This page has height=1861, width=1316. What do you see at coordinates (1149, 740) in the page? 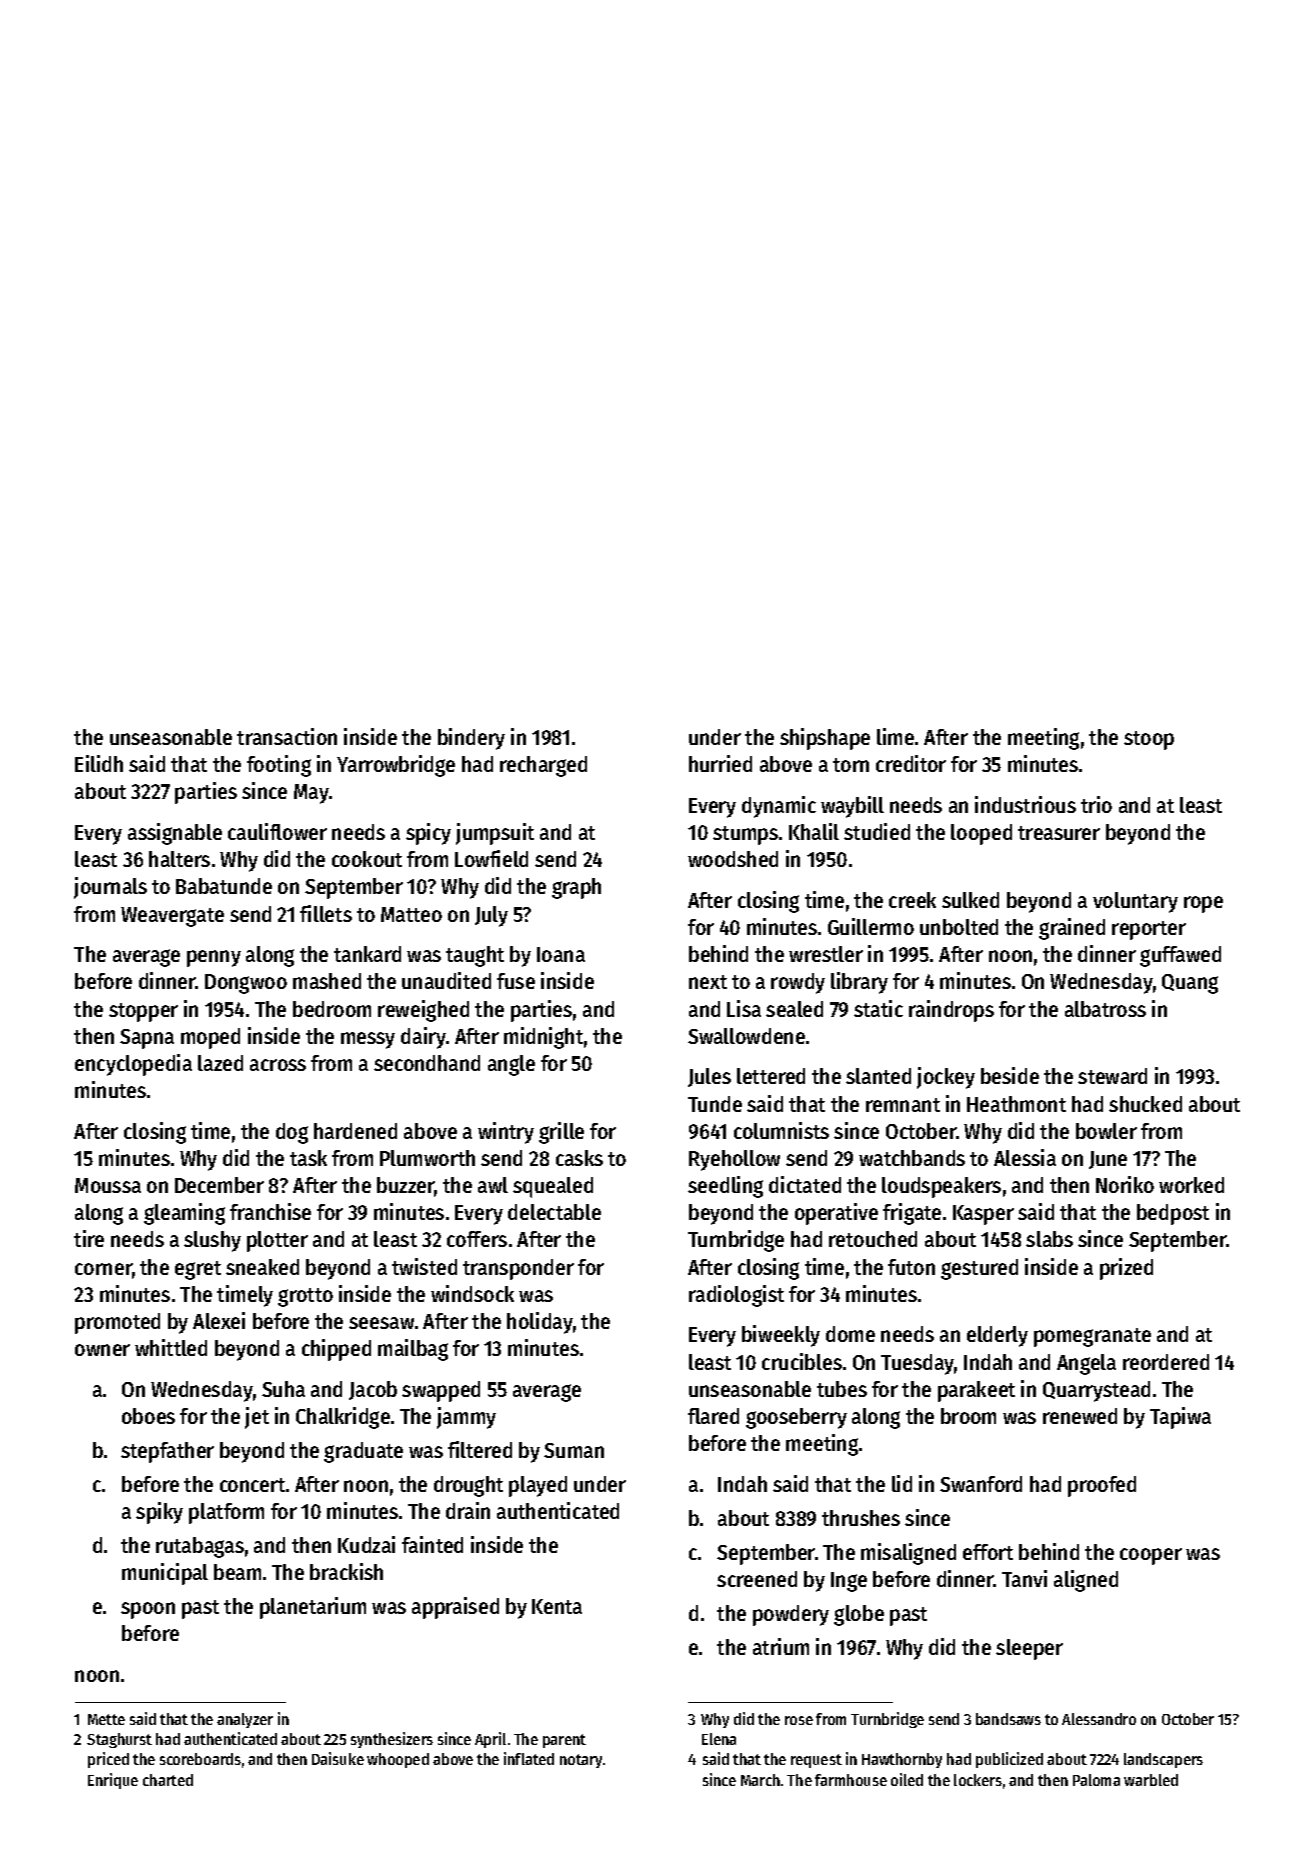
I see `stoop` at bounding box center [1149, 740].
